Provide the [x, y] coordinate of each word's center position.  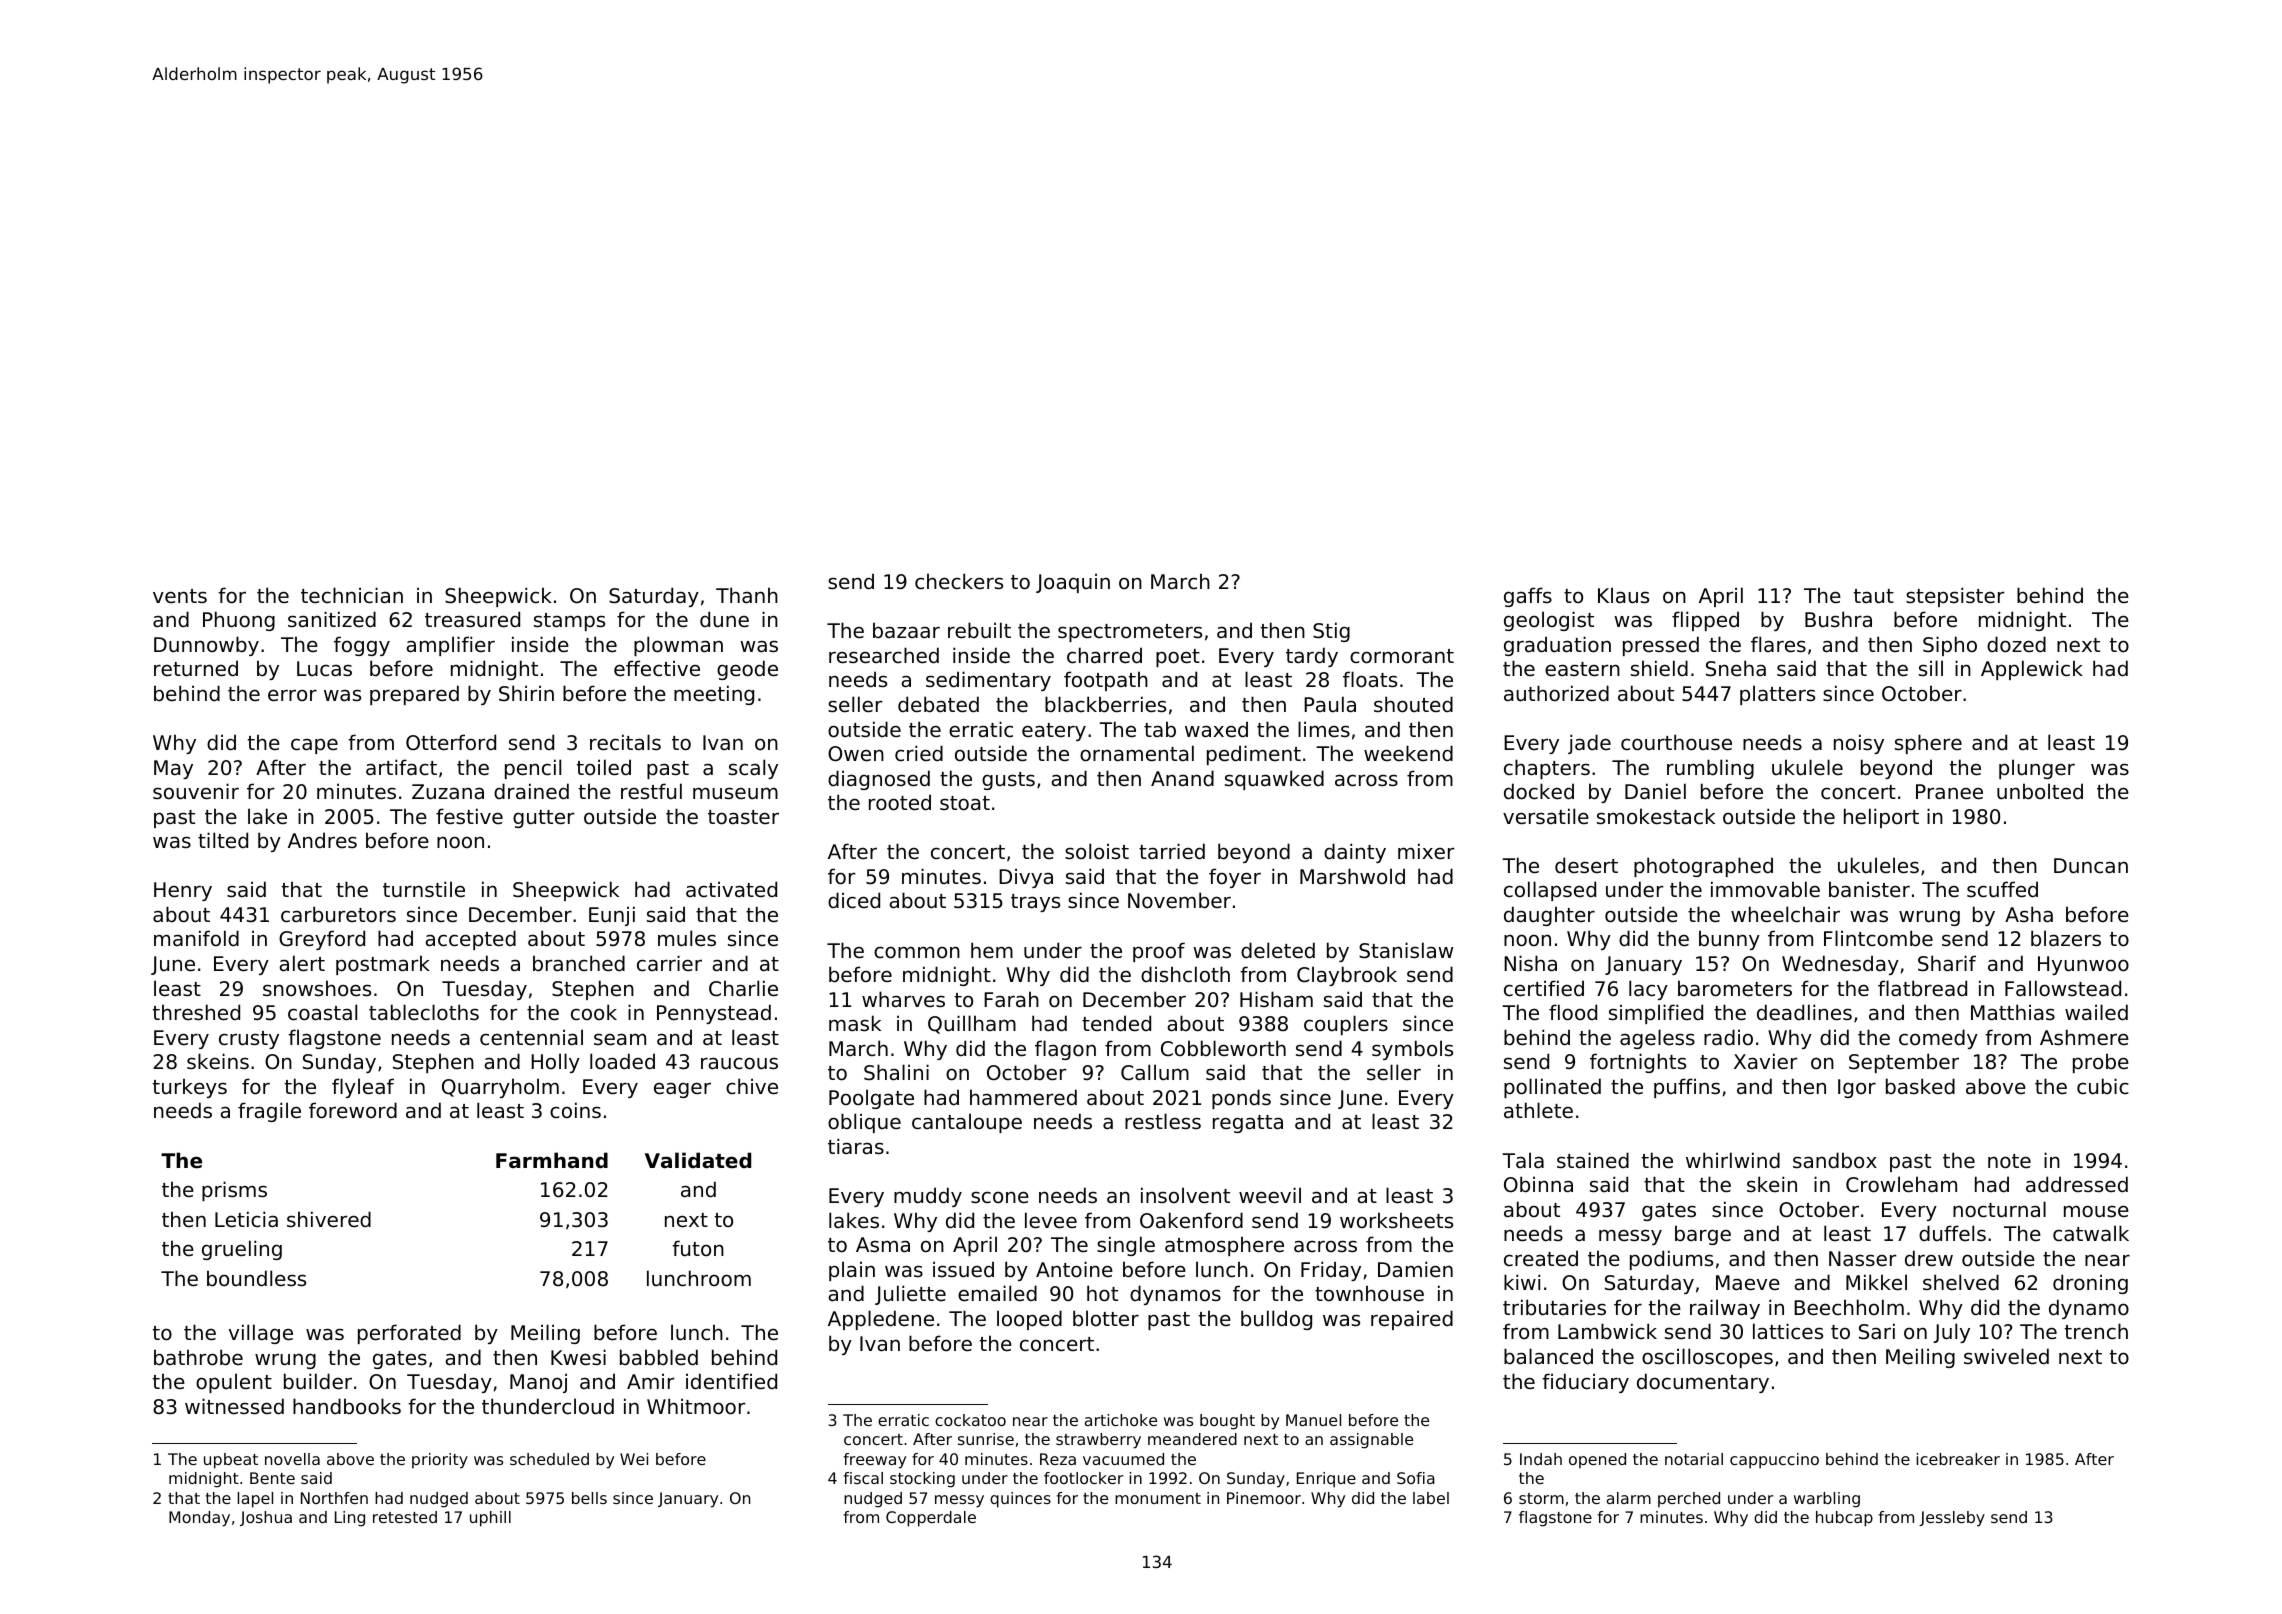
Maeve [1748, 1283]
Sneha [1736, 668]
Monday [199, 1519]
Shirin [526, 693]
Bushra [1838, 619]
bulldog [1276, 1320]
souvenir [196, 791]
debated [938, 704]
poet [1178, 658]
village [261, 1334]
